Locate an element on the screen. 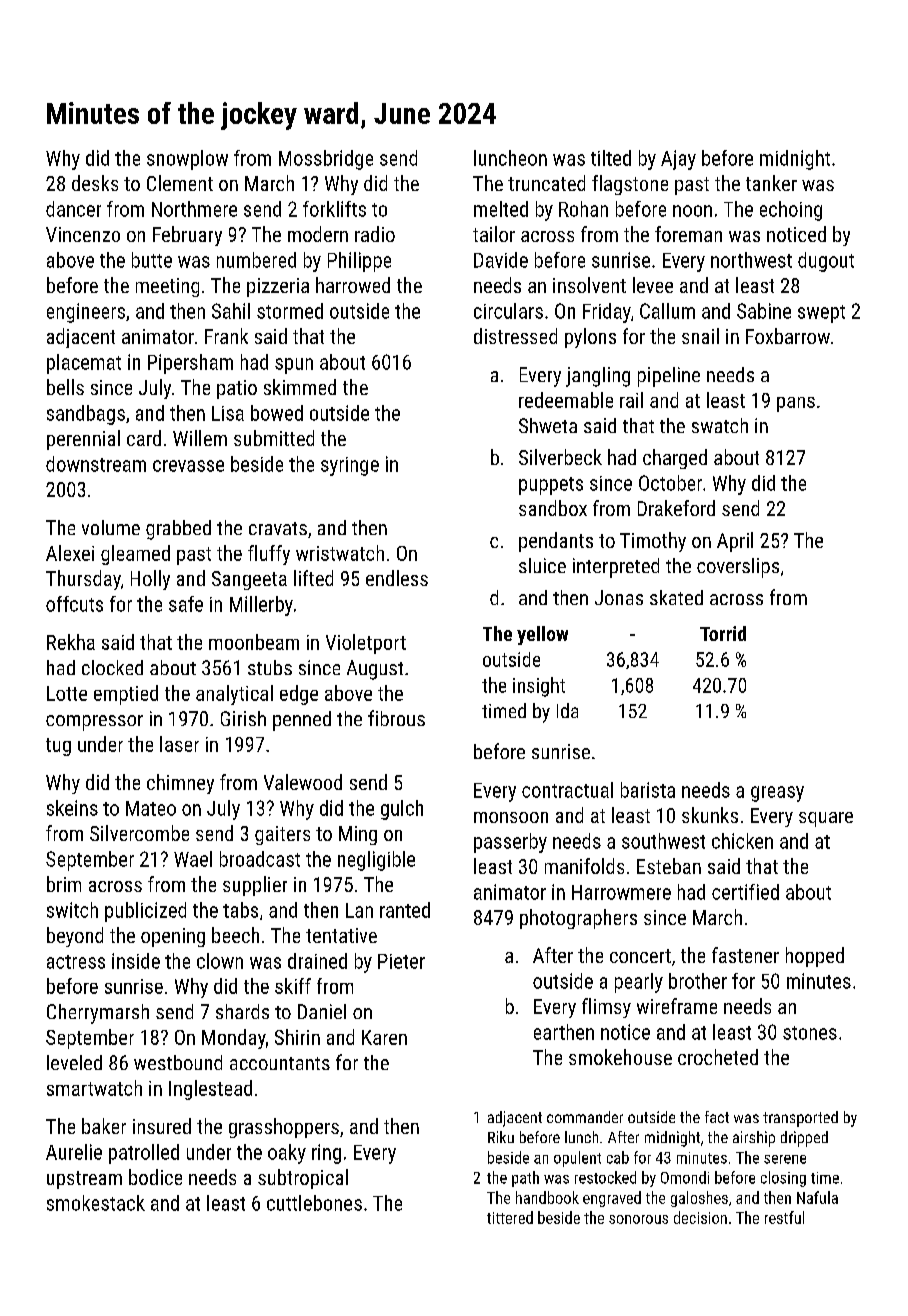  April is located at coordinates (735, 542).
